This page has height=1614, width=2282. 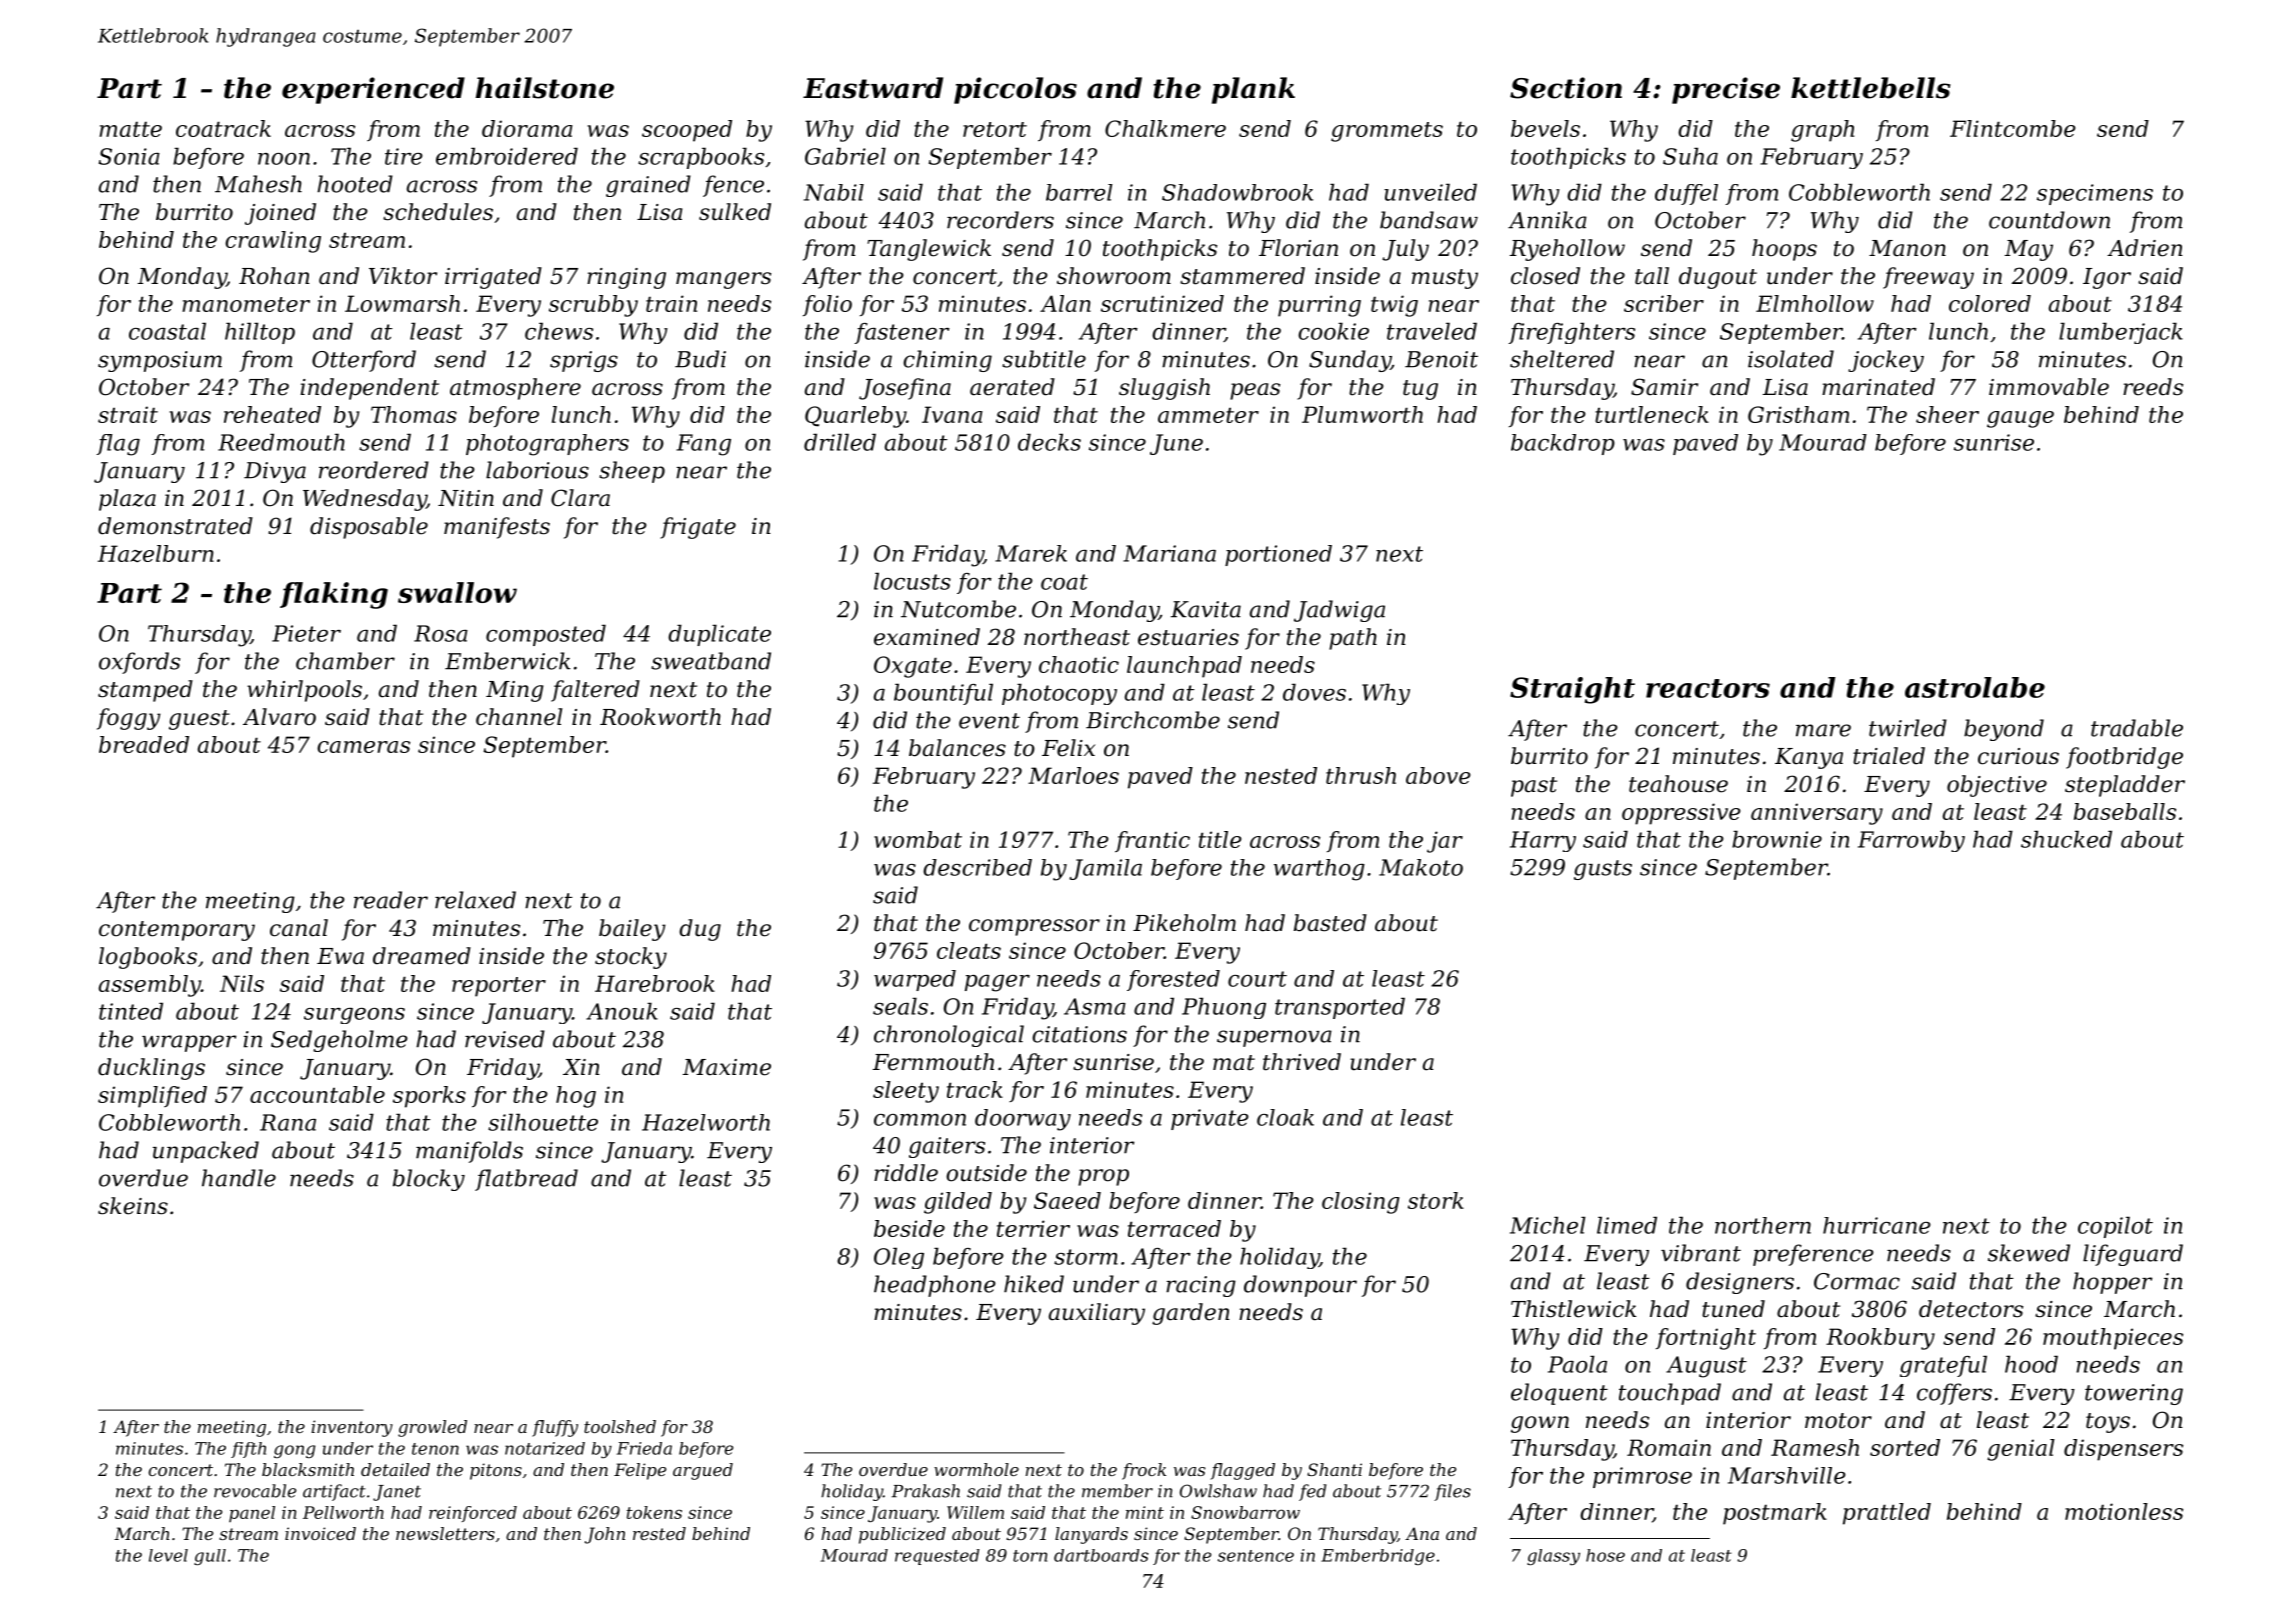 I want to click on aerated, so click(x=1012, y=387).
